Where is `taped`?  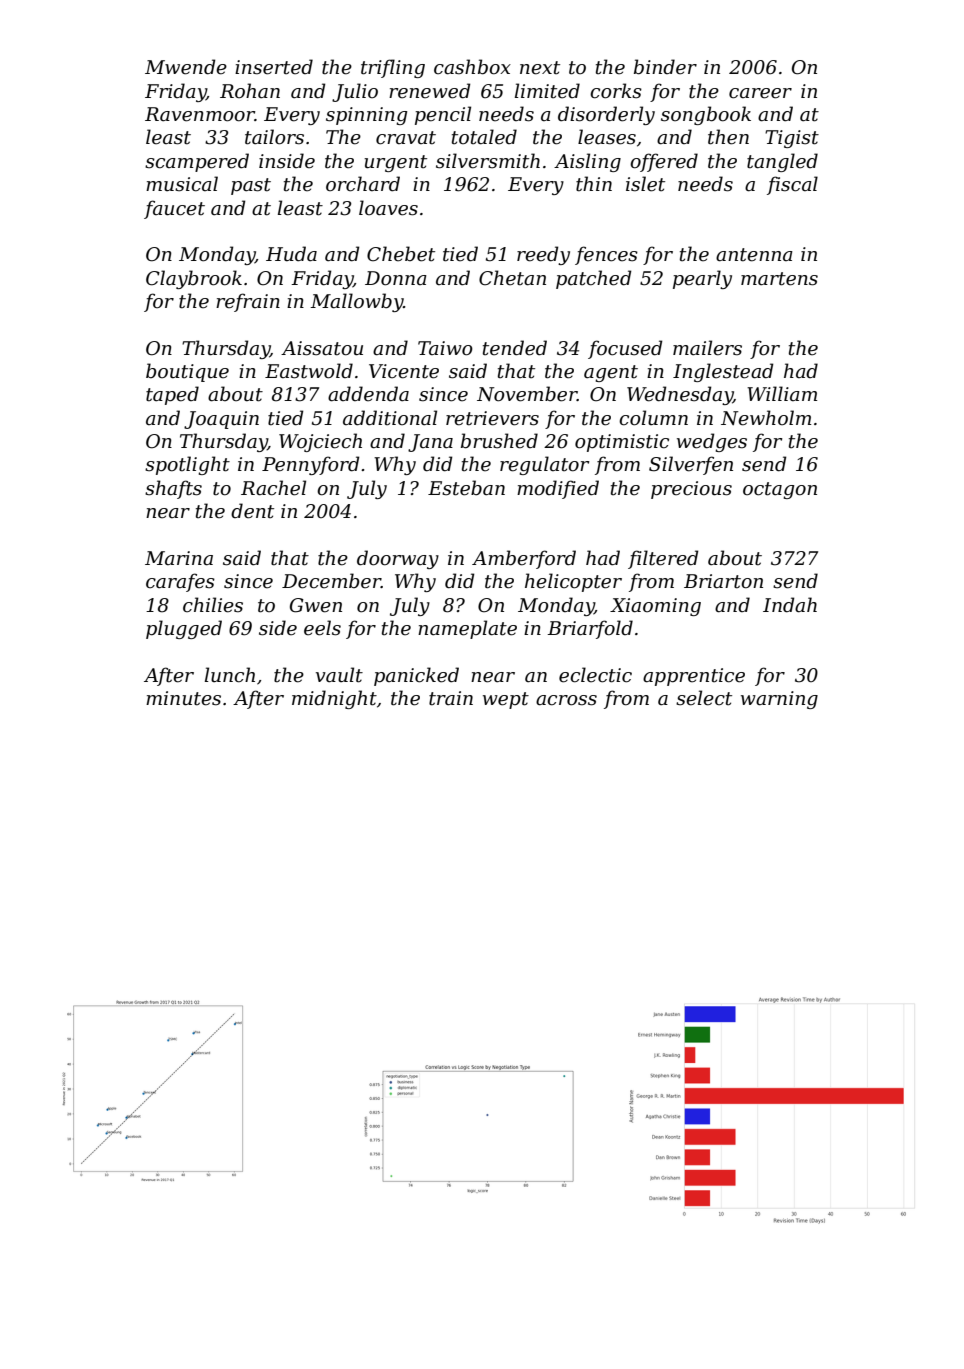 taped is located at coordinates (172, 395).
